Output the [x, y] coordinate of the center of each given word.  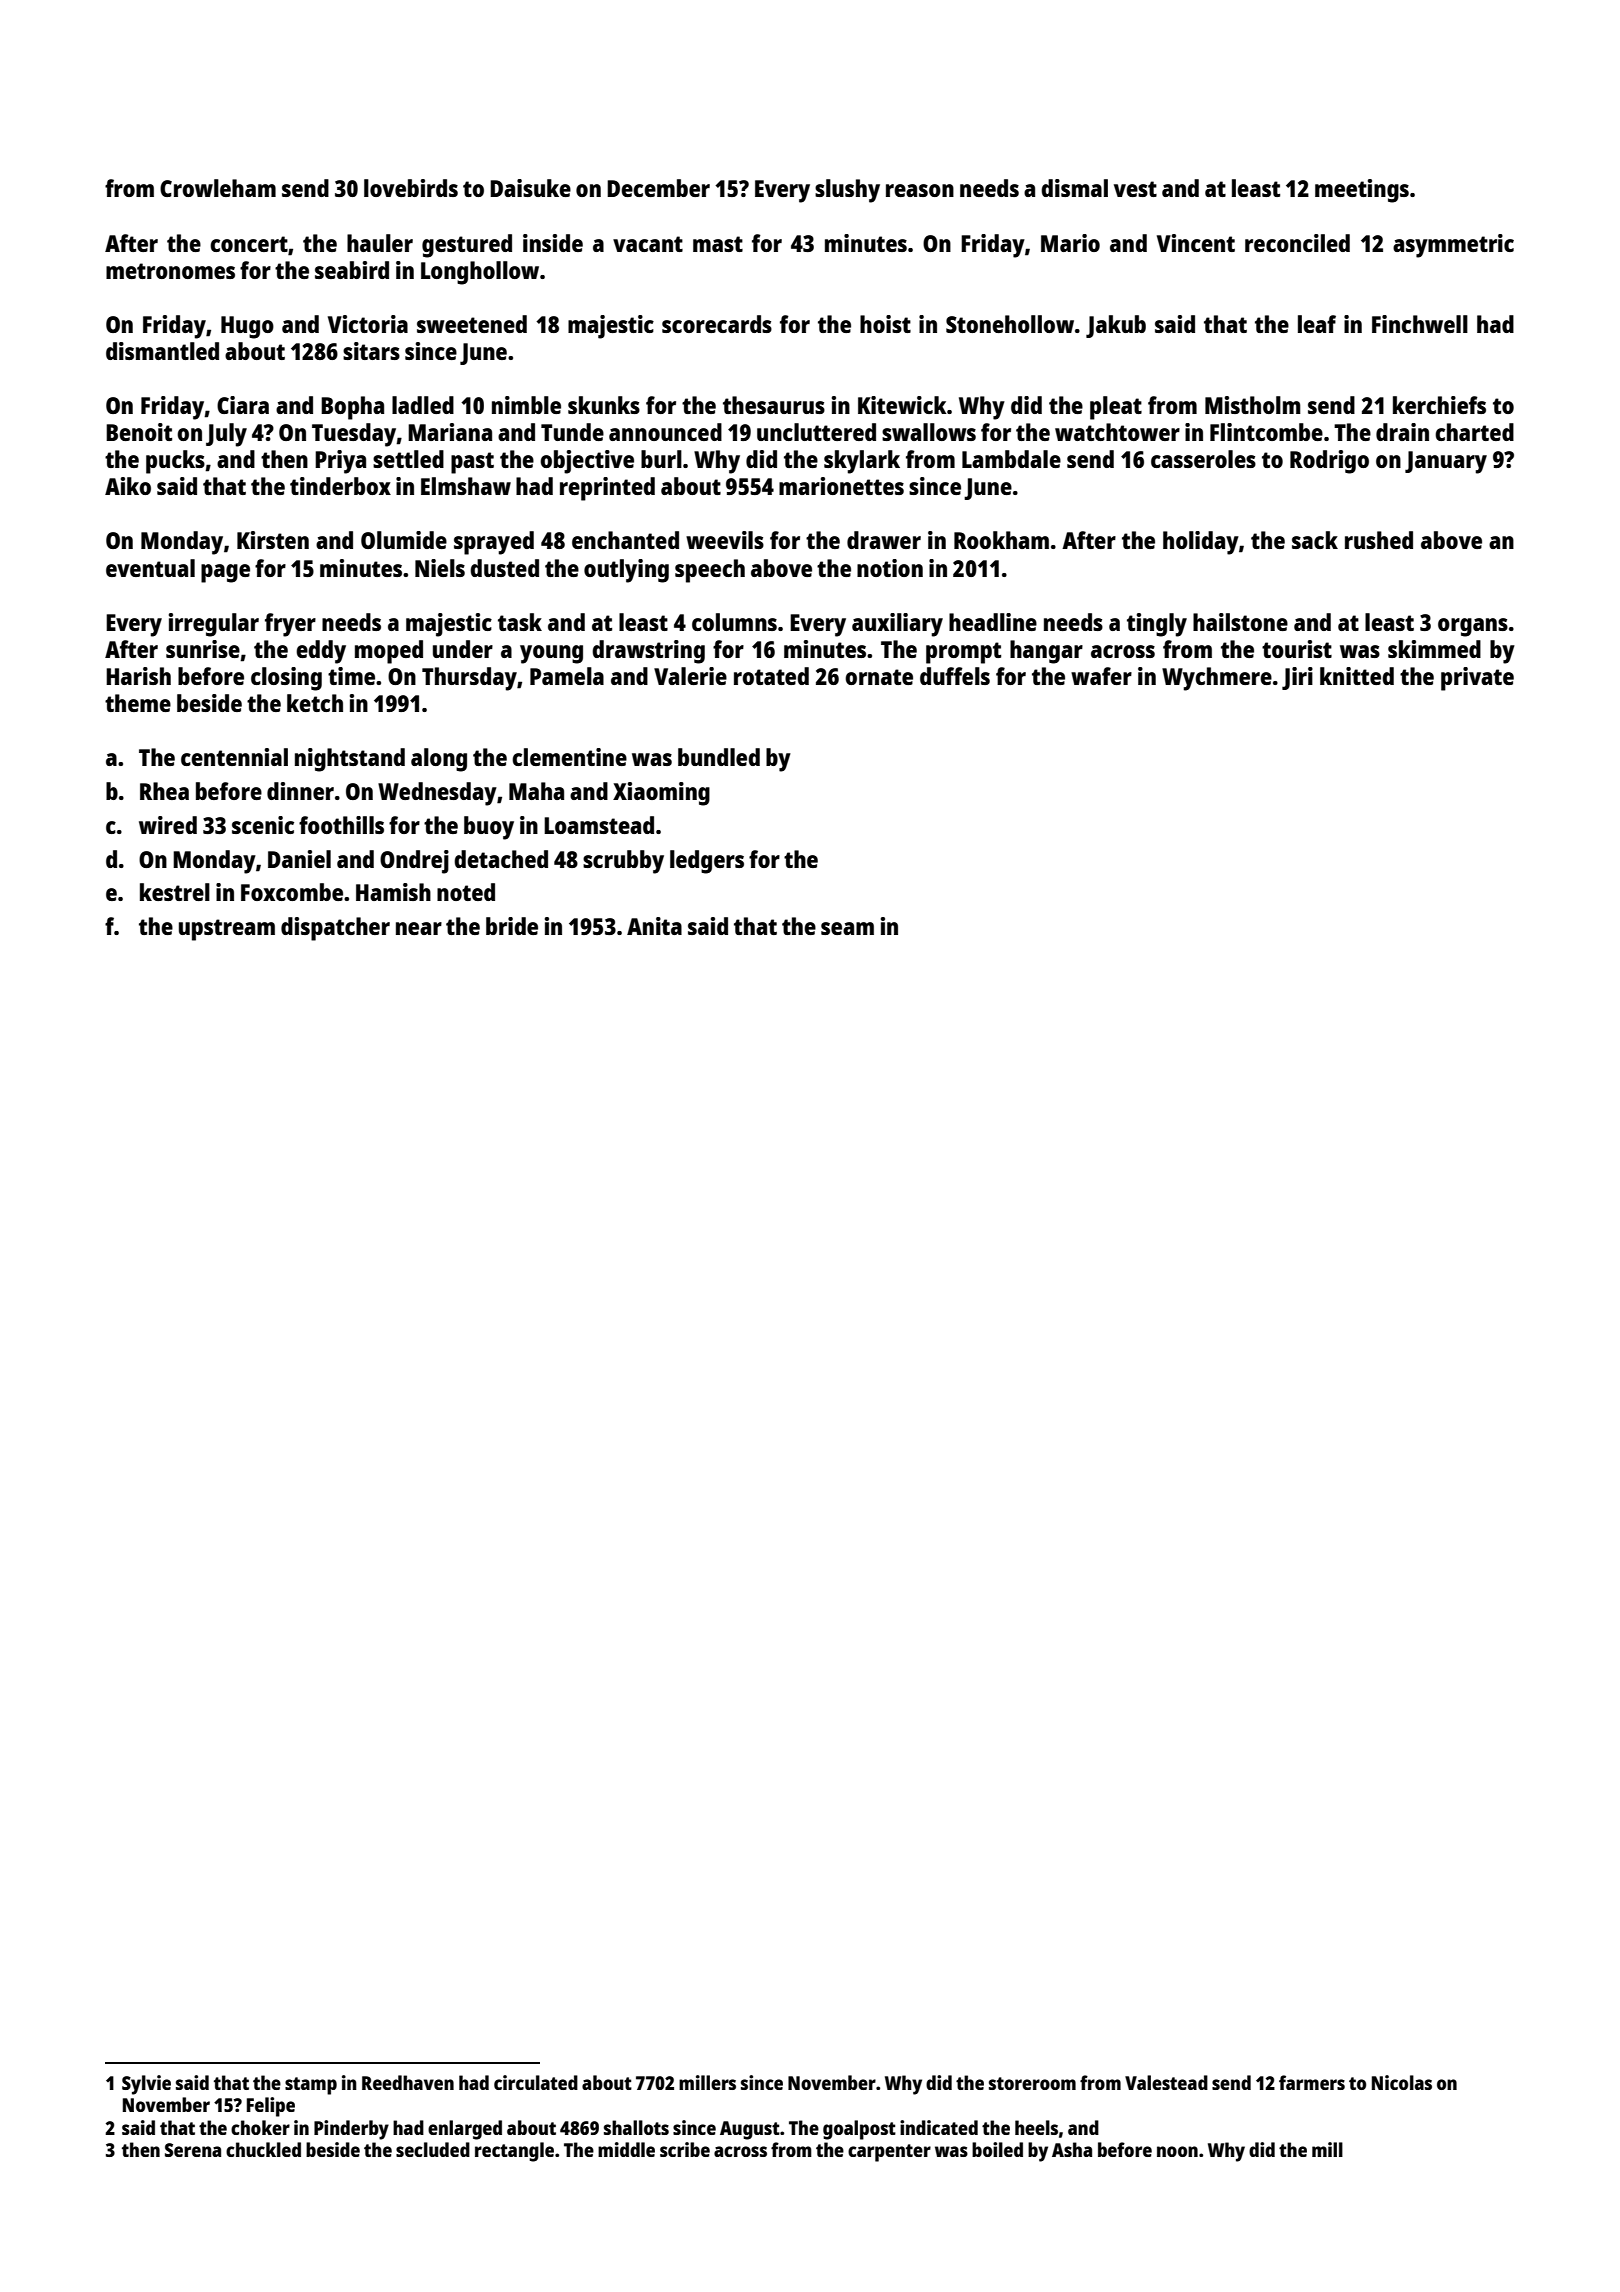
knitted [1357, 676]
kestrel [175, 892]
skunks [604, 405]
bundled [719, 757]
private [1477, 679]
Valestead [1166, 2082]
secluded [433, 2149]
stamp [311, 2086]
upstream [227, 930]
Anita [654, 926]
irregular [214, 625]
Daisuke [530, 188]
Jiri [1297, 678]
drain [1402, 432]
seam [847, 928]
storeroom [1032, 2083]
